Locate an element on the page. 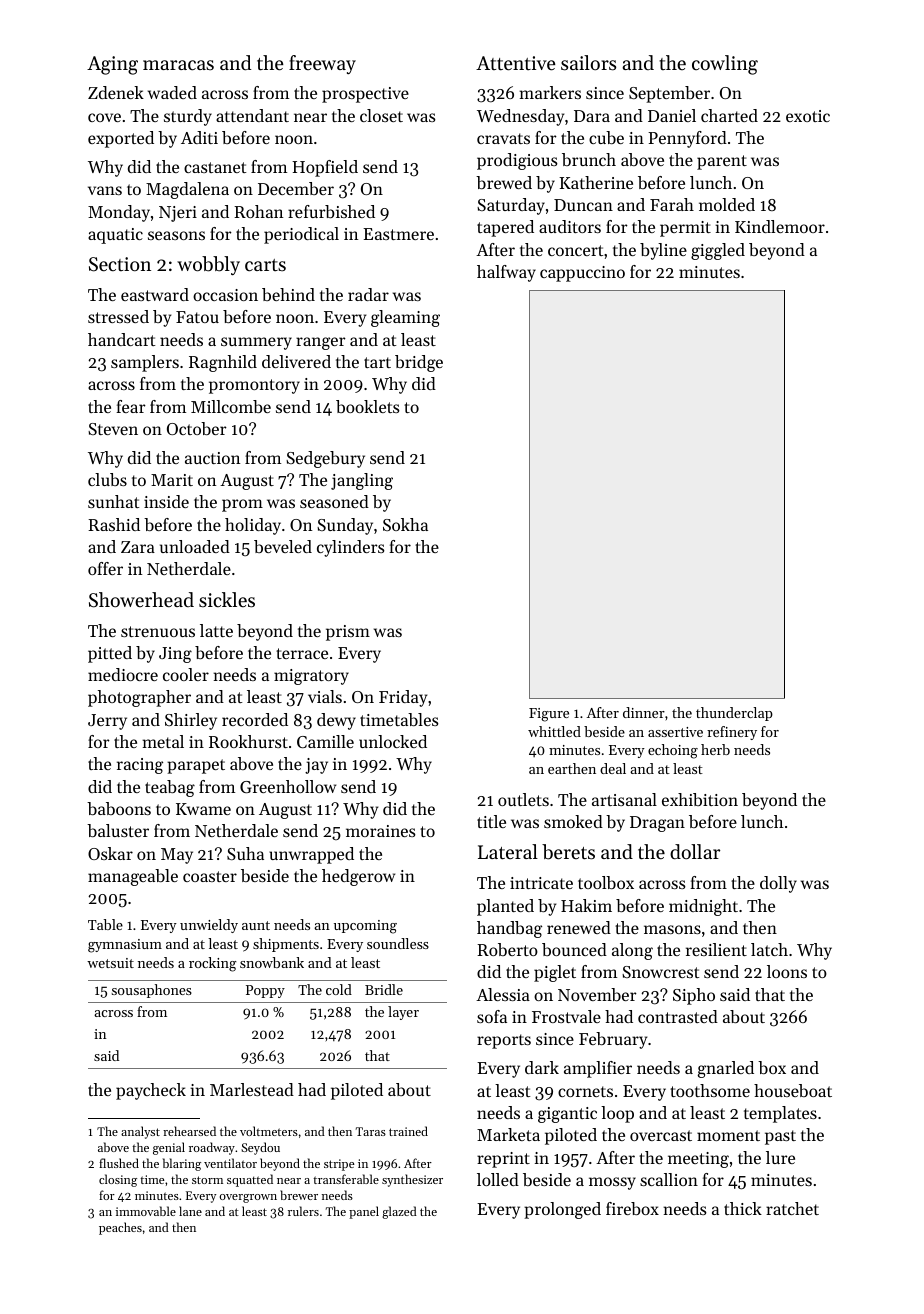  cove is located at coordinates (104, 117).
